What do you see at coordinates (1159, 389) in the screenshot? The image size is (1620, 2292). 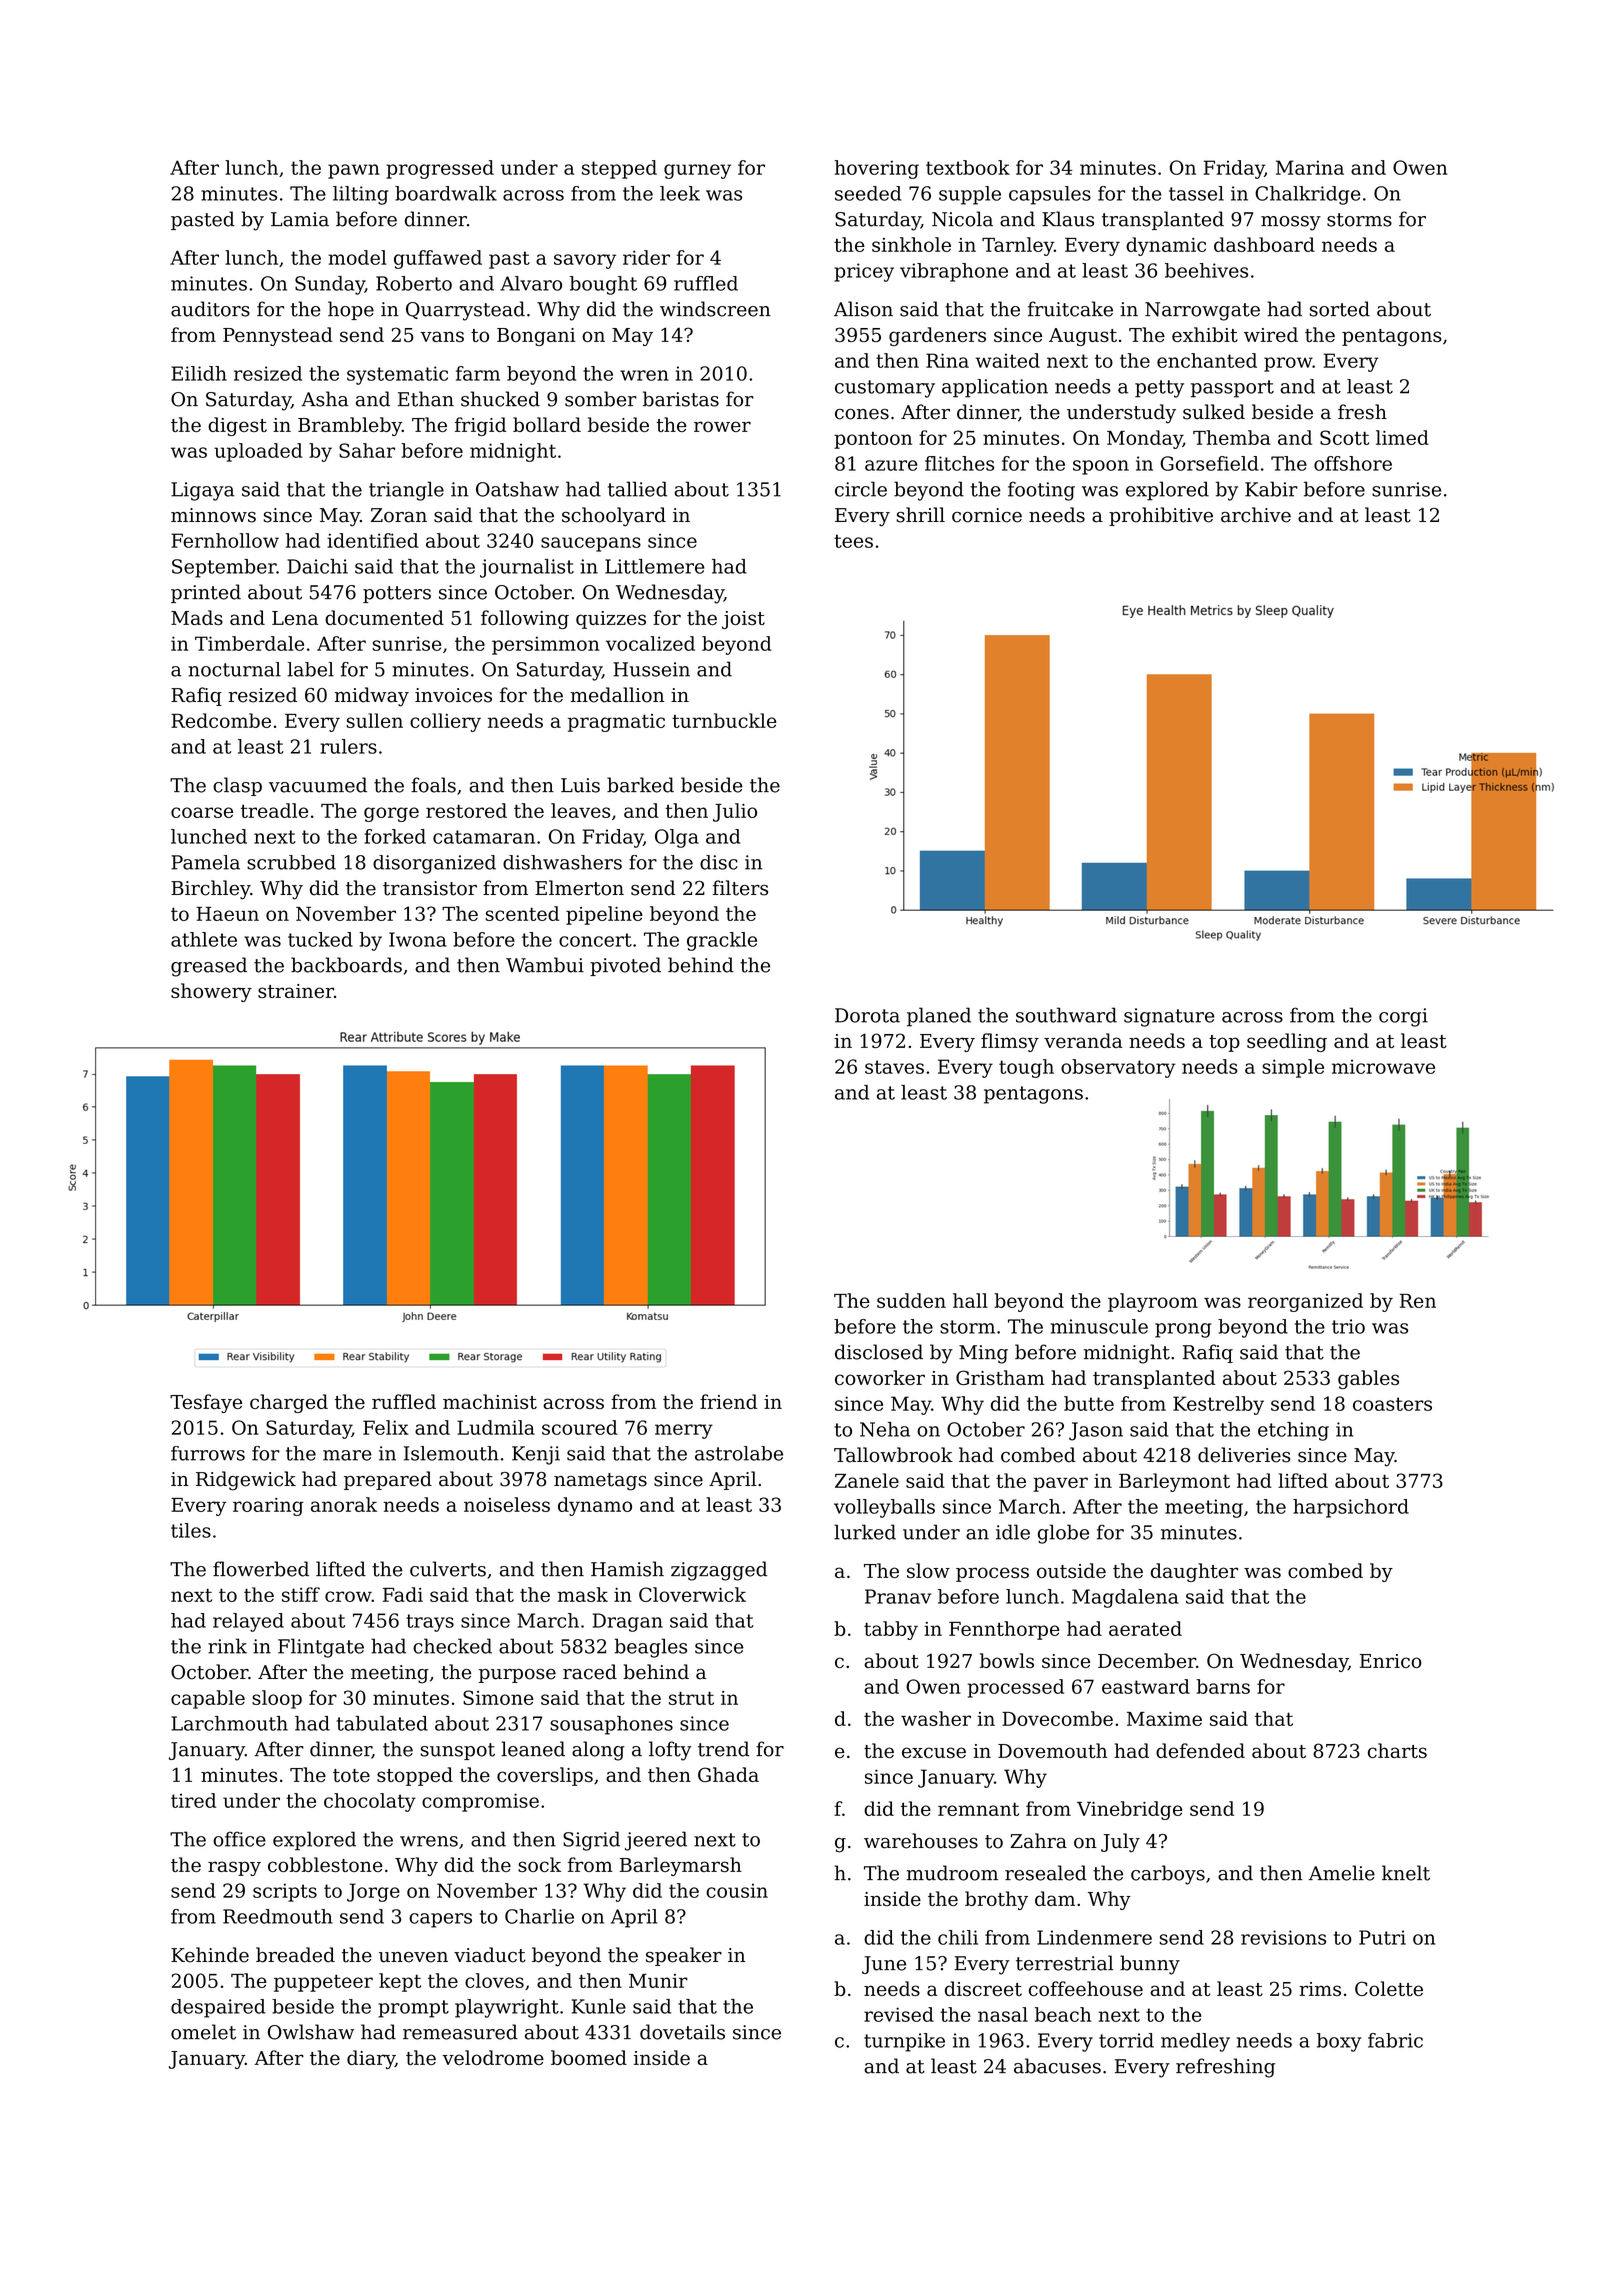 I see `petty` at bounding box center [1159, 389].
